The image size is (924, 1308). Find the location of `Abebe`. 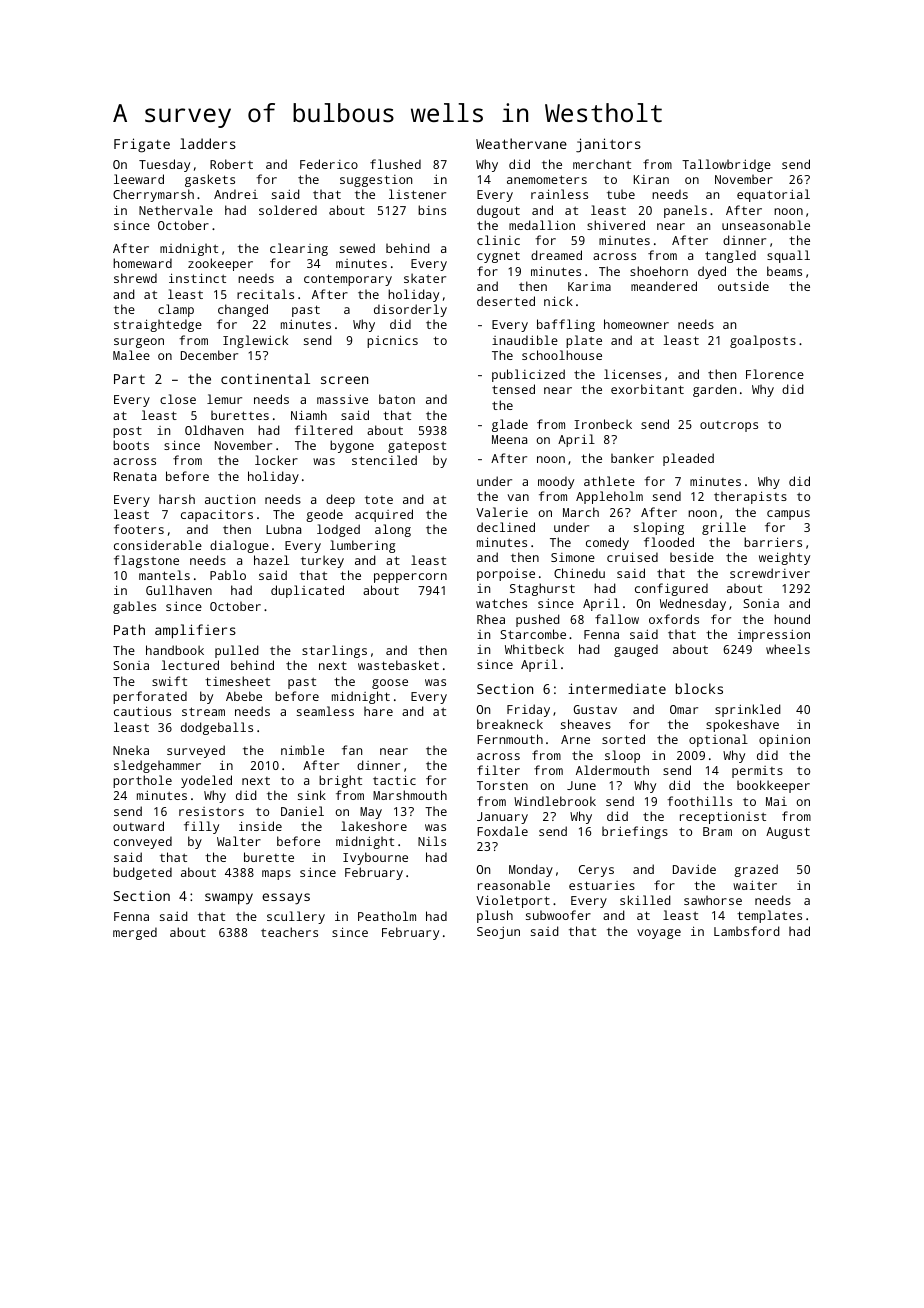

Abebe is located at coordinates (244, 696).
